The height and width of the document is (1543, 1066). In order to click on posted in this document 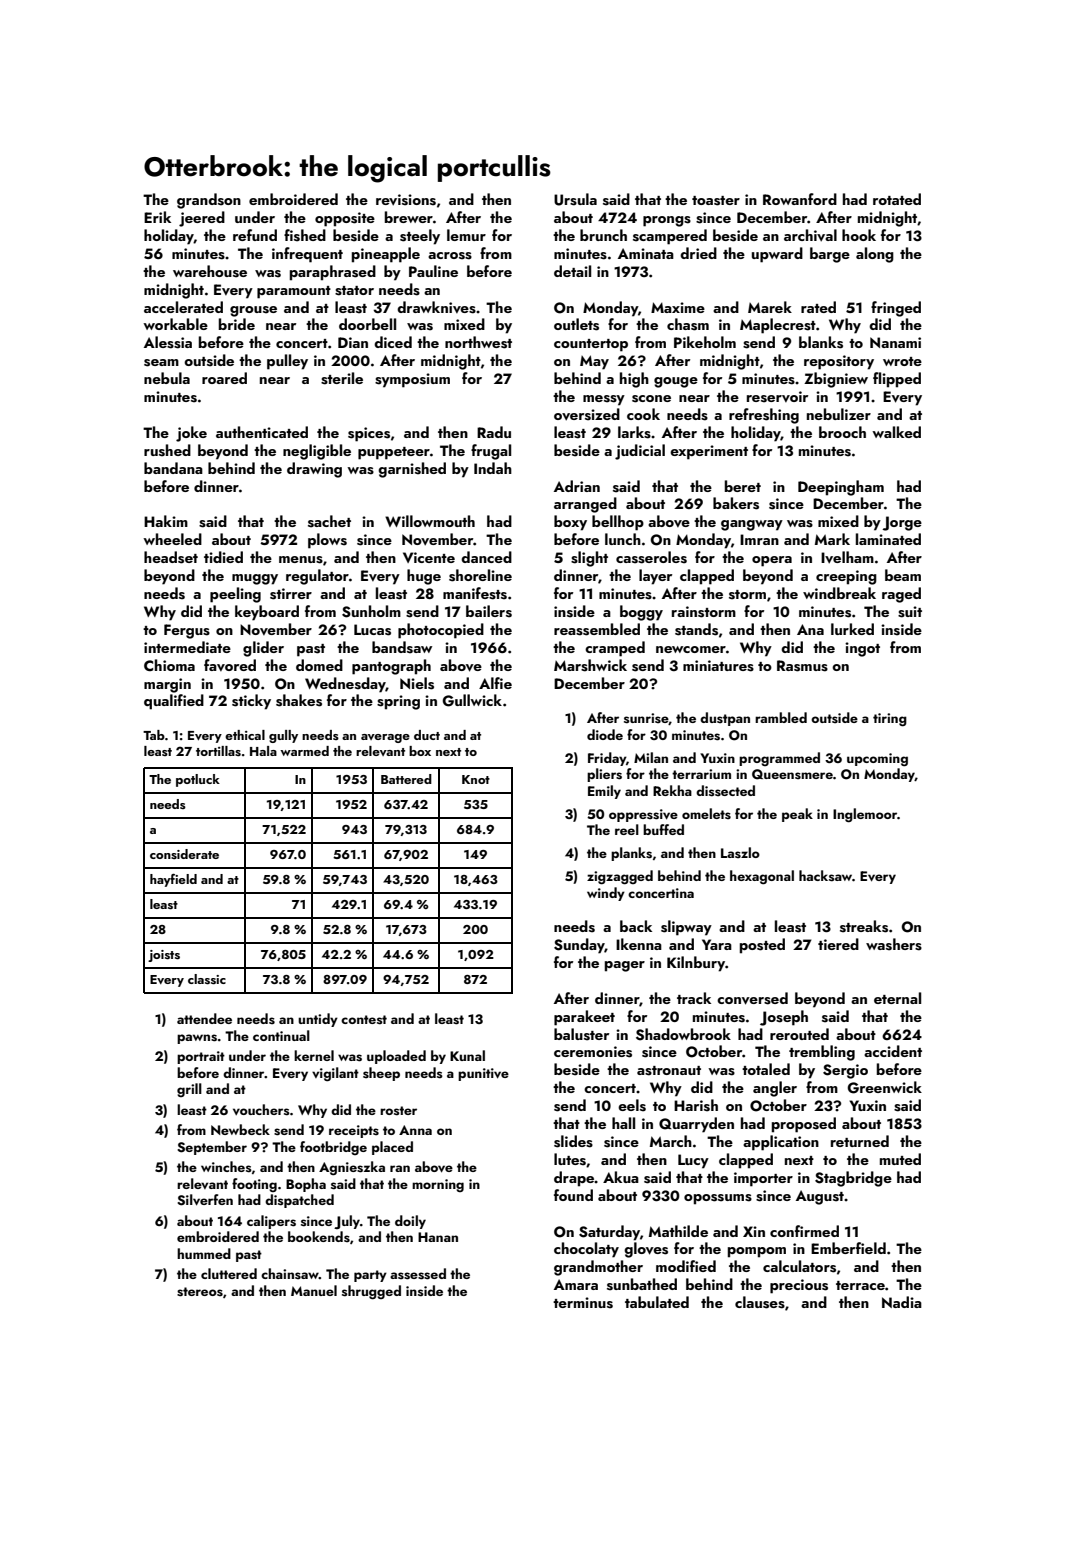, I will do `click(762, 946)`.
